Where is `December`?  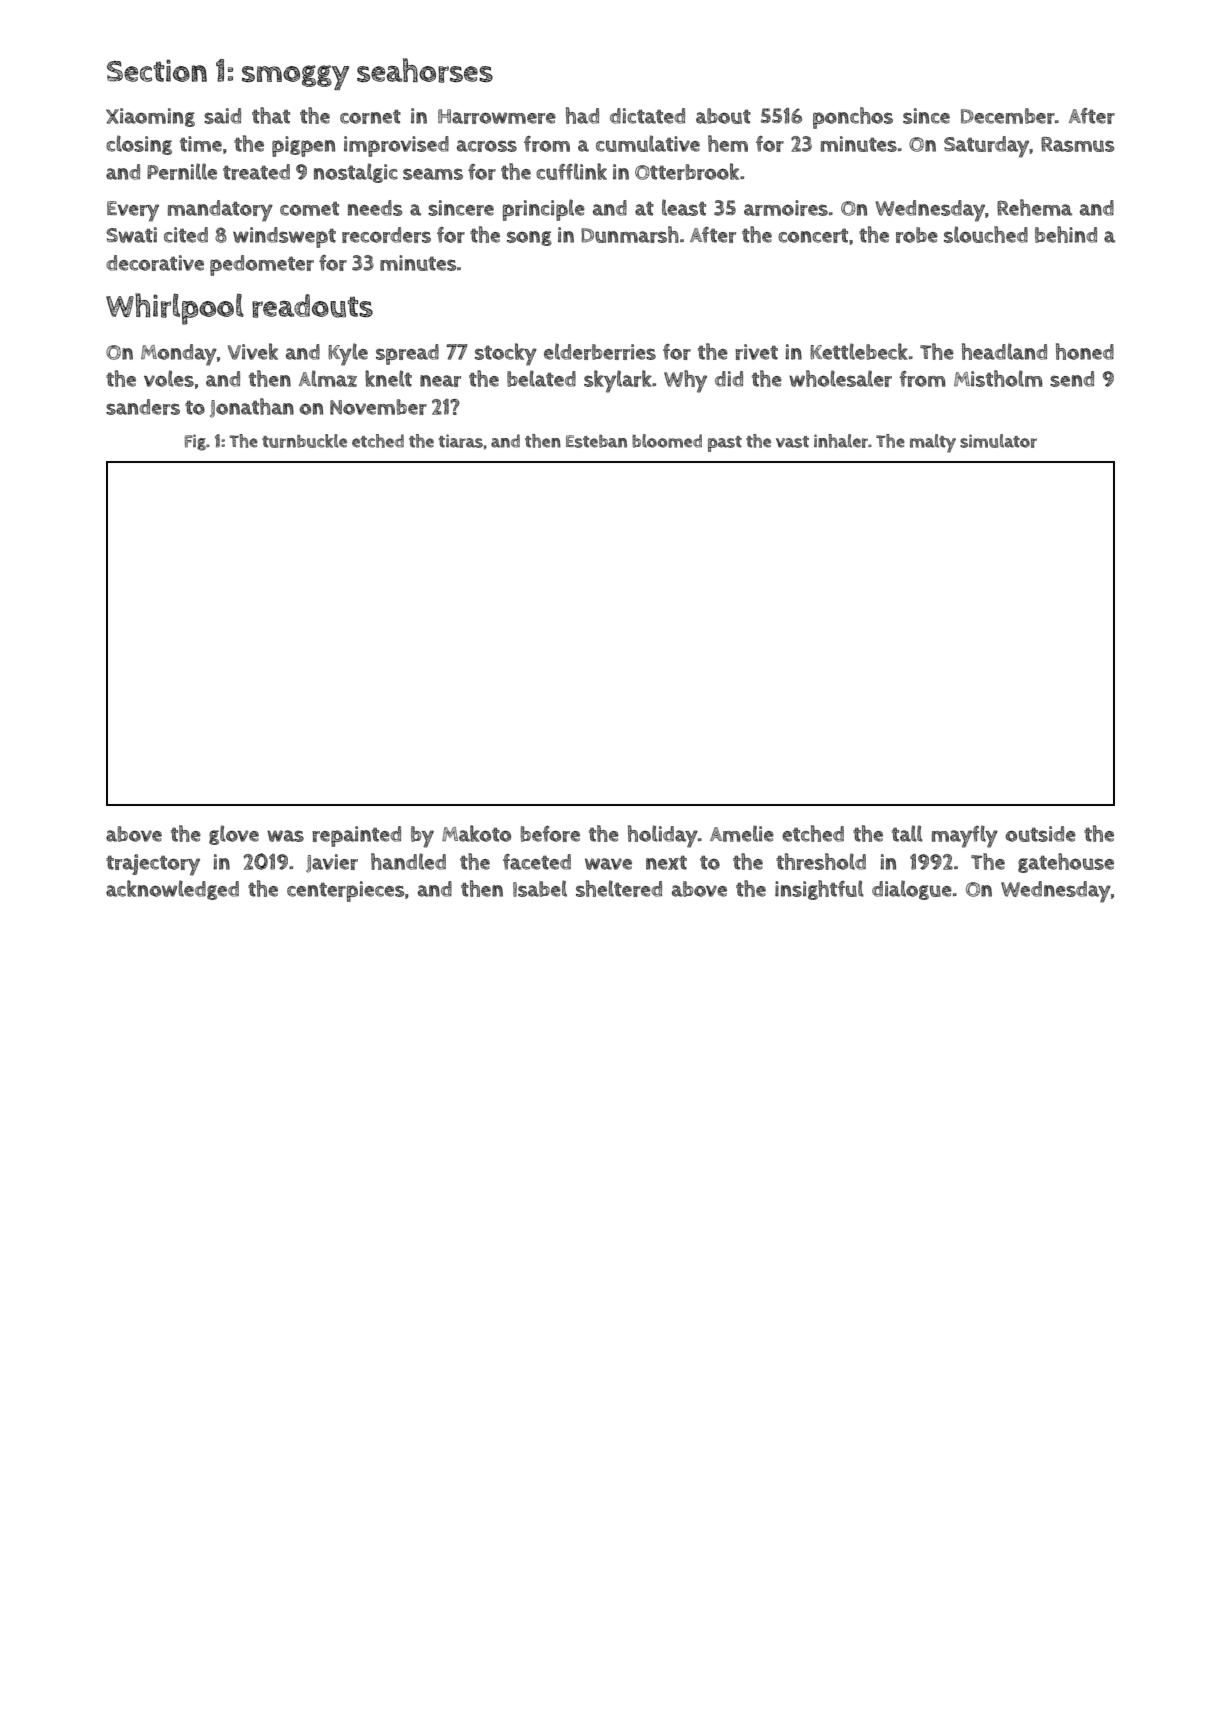
December is located at coordinates (1008, 116).
